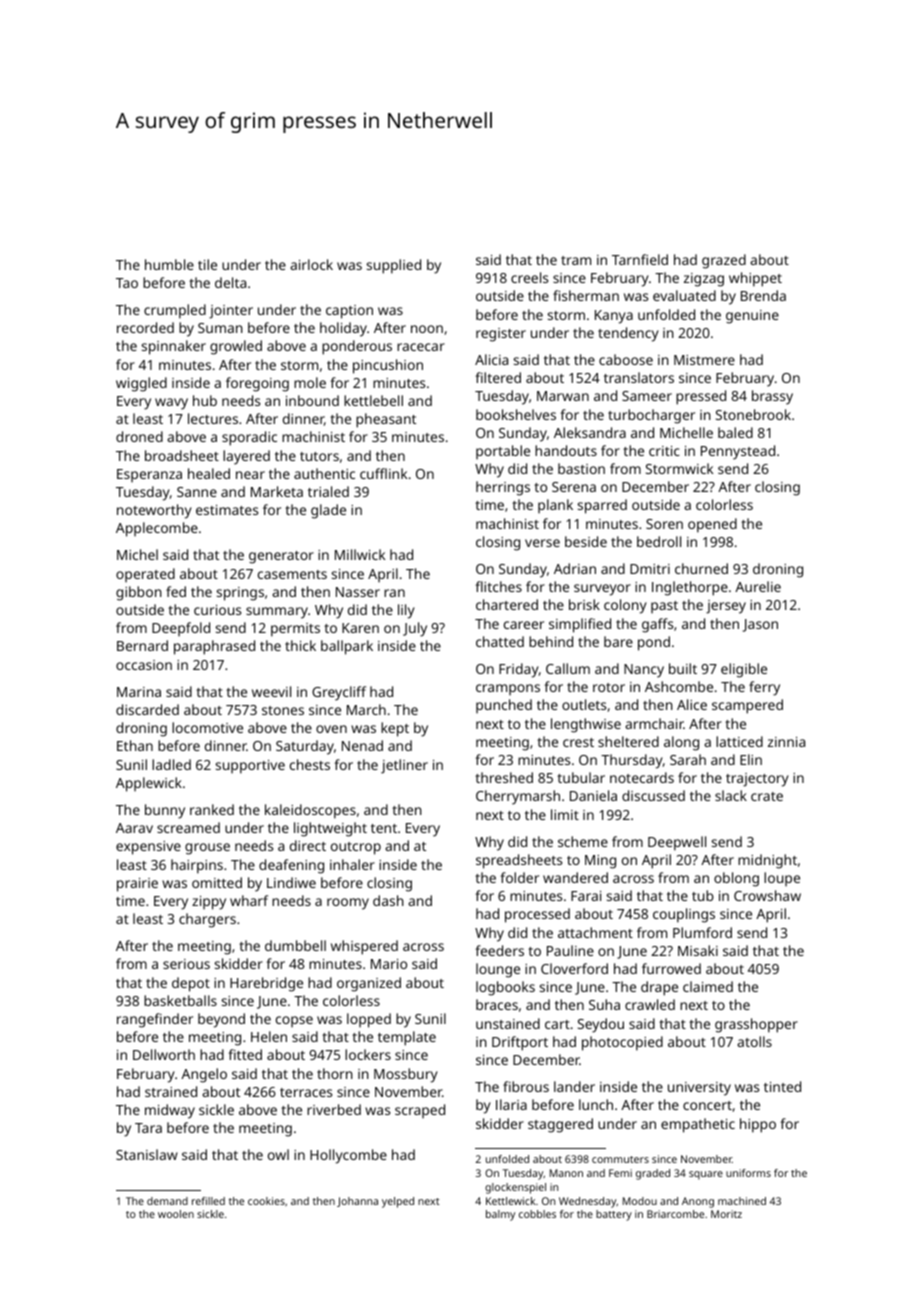  Describe the element at coordinates (149, 784) in the image. I see `Applewick` at that location.
